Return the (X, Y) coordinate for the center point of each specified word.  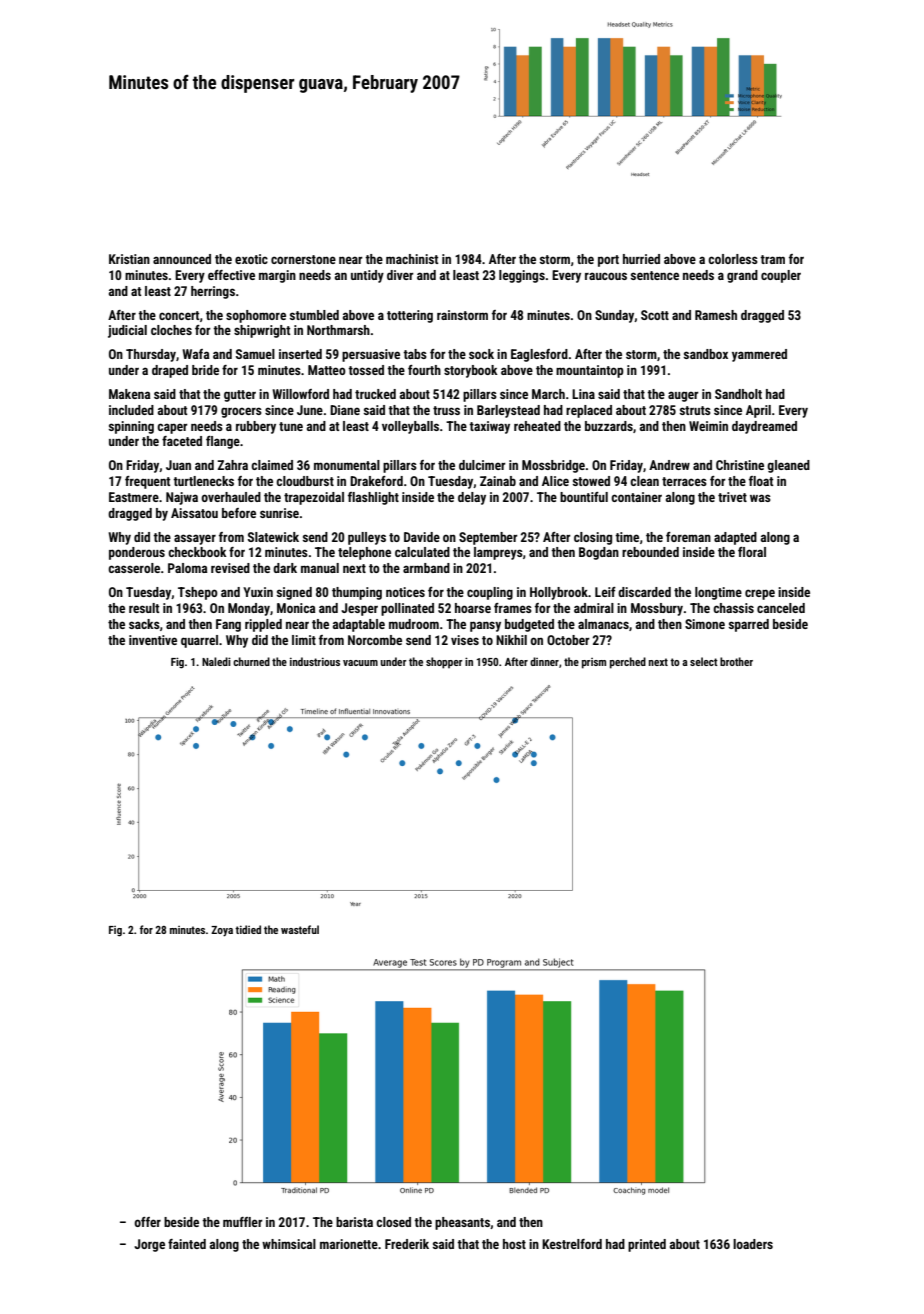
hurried (641, 259)
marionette (349, 1244)
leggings (522, 276)
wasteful (300, 929)
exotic (251, 259)
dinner (544, 661)
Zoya (222, 931)
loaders (753, 1244)
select (704, 661)
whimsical (289, 1244)
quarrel (199, 641)
